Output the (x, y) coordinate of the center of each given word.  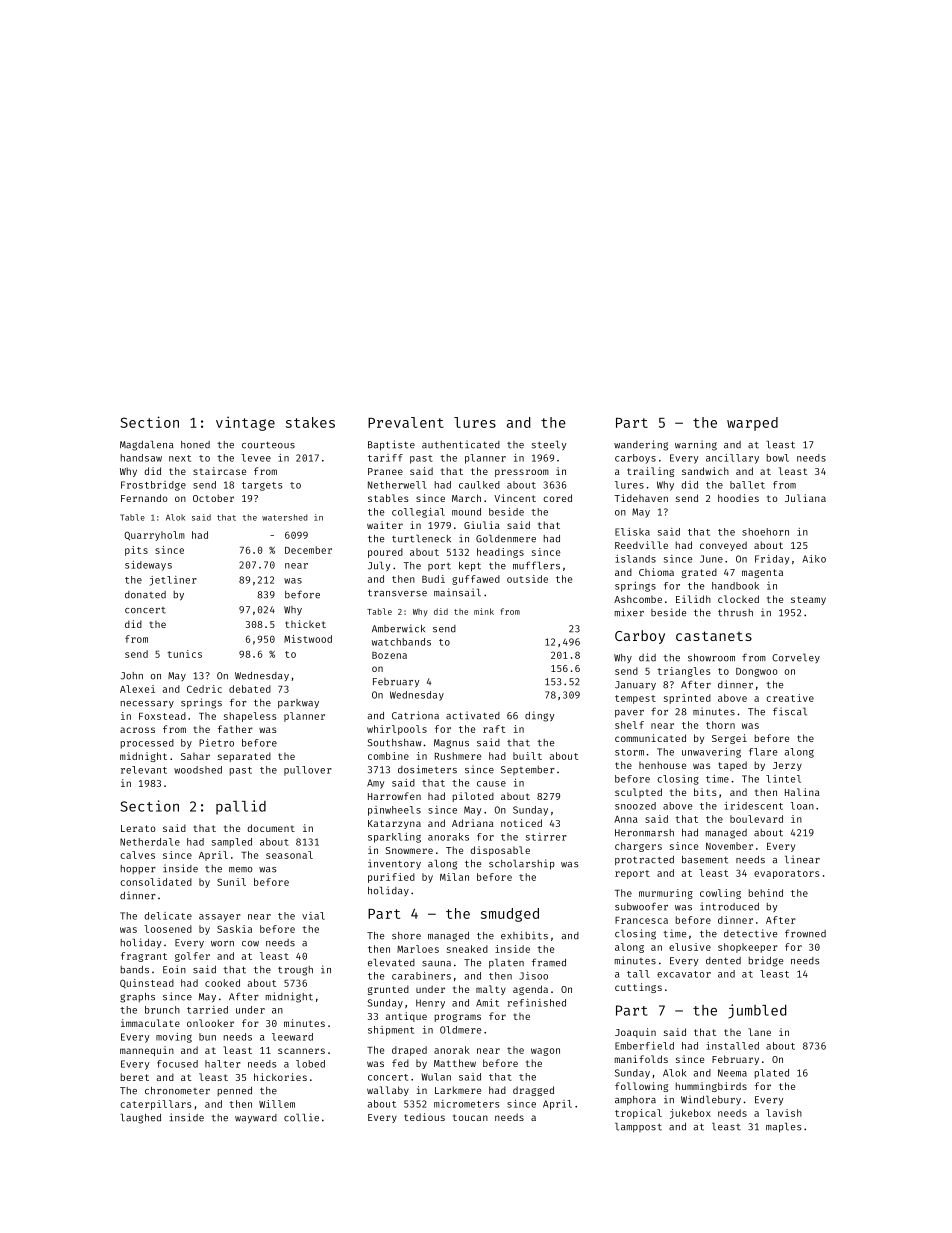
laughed (140, 1119)
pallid (241, 807)
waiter (385, 525)
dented (723, 961)
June (711, 559)
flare (763, 752)
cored (557, 498)
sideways (148, 566)
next (180, 458)
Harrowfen (394, 796)
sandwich (705, 471)
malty (491, 990)
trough (295, 971)
